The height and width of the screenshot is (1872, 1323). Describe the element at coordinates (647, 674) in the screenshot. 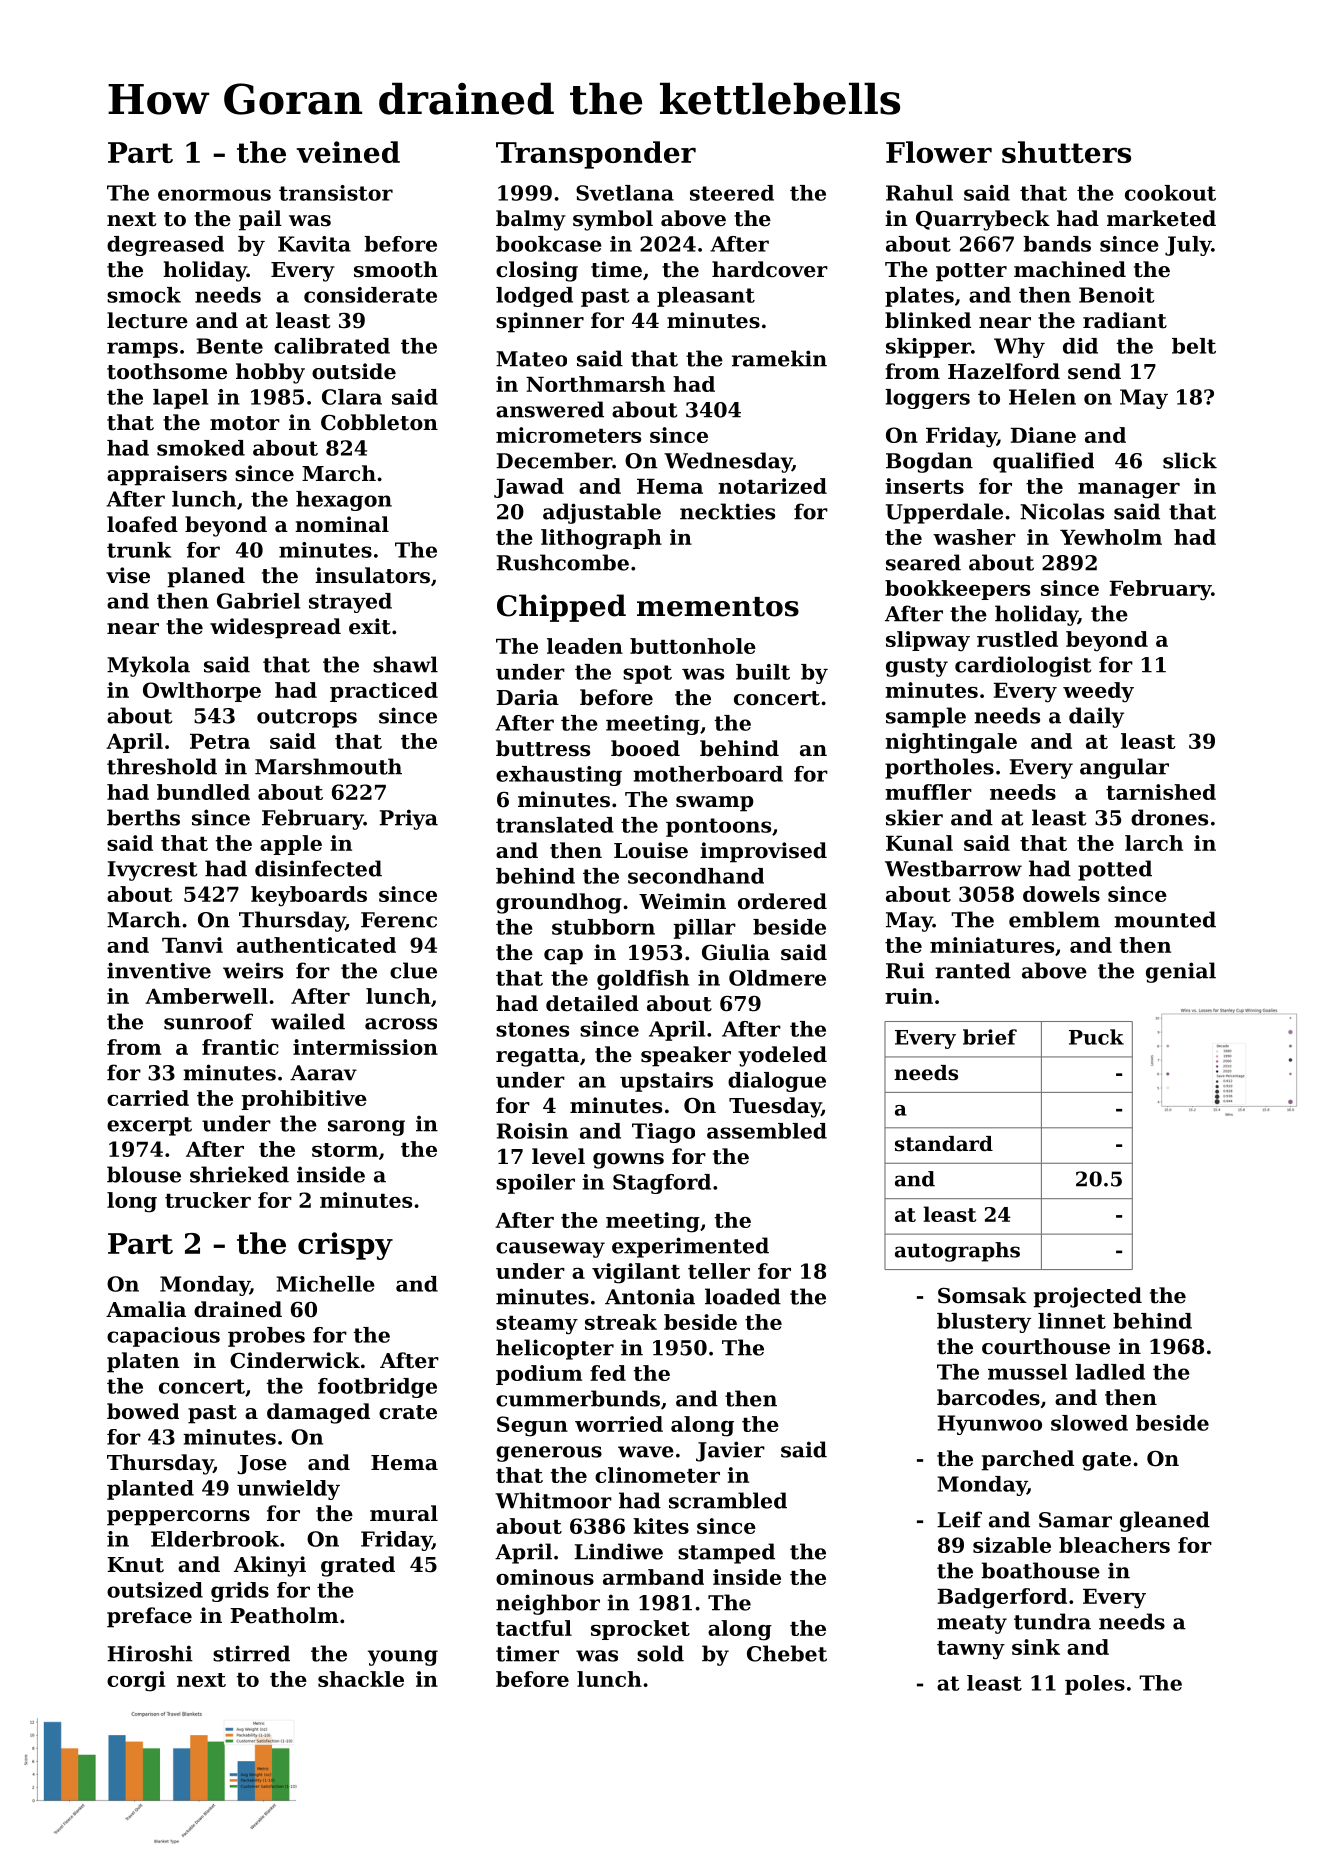

I see `spot` at that location.
